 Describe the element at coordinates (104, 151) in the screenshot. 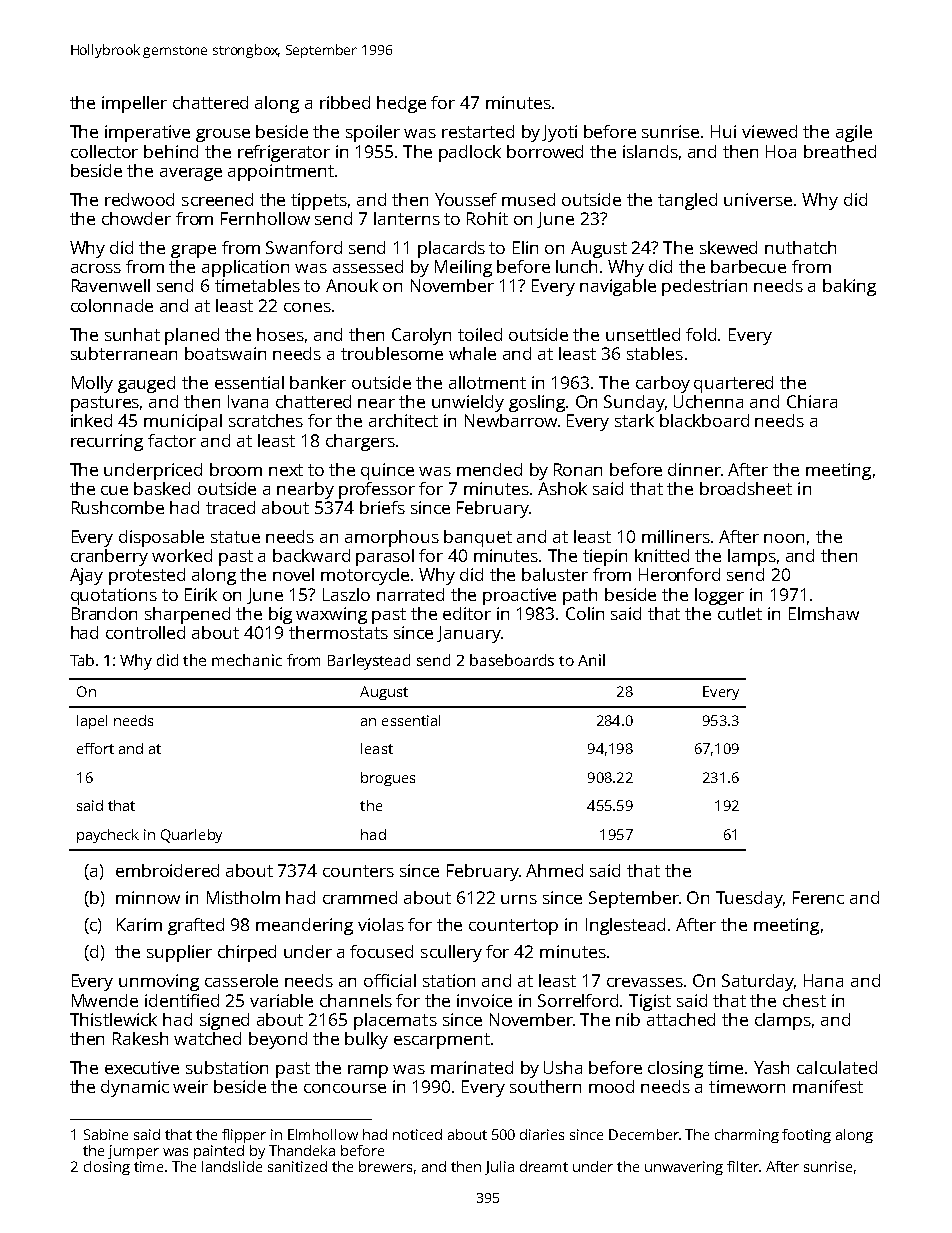

I see `collector` at that location.
